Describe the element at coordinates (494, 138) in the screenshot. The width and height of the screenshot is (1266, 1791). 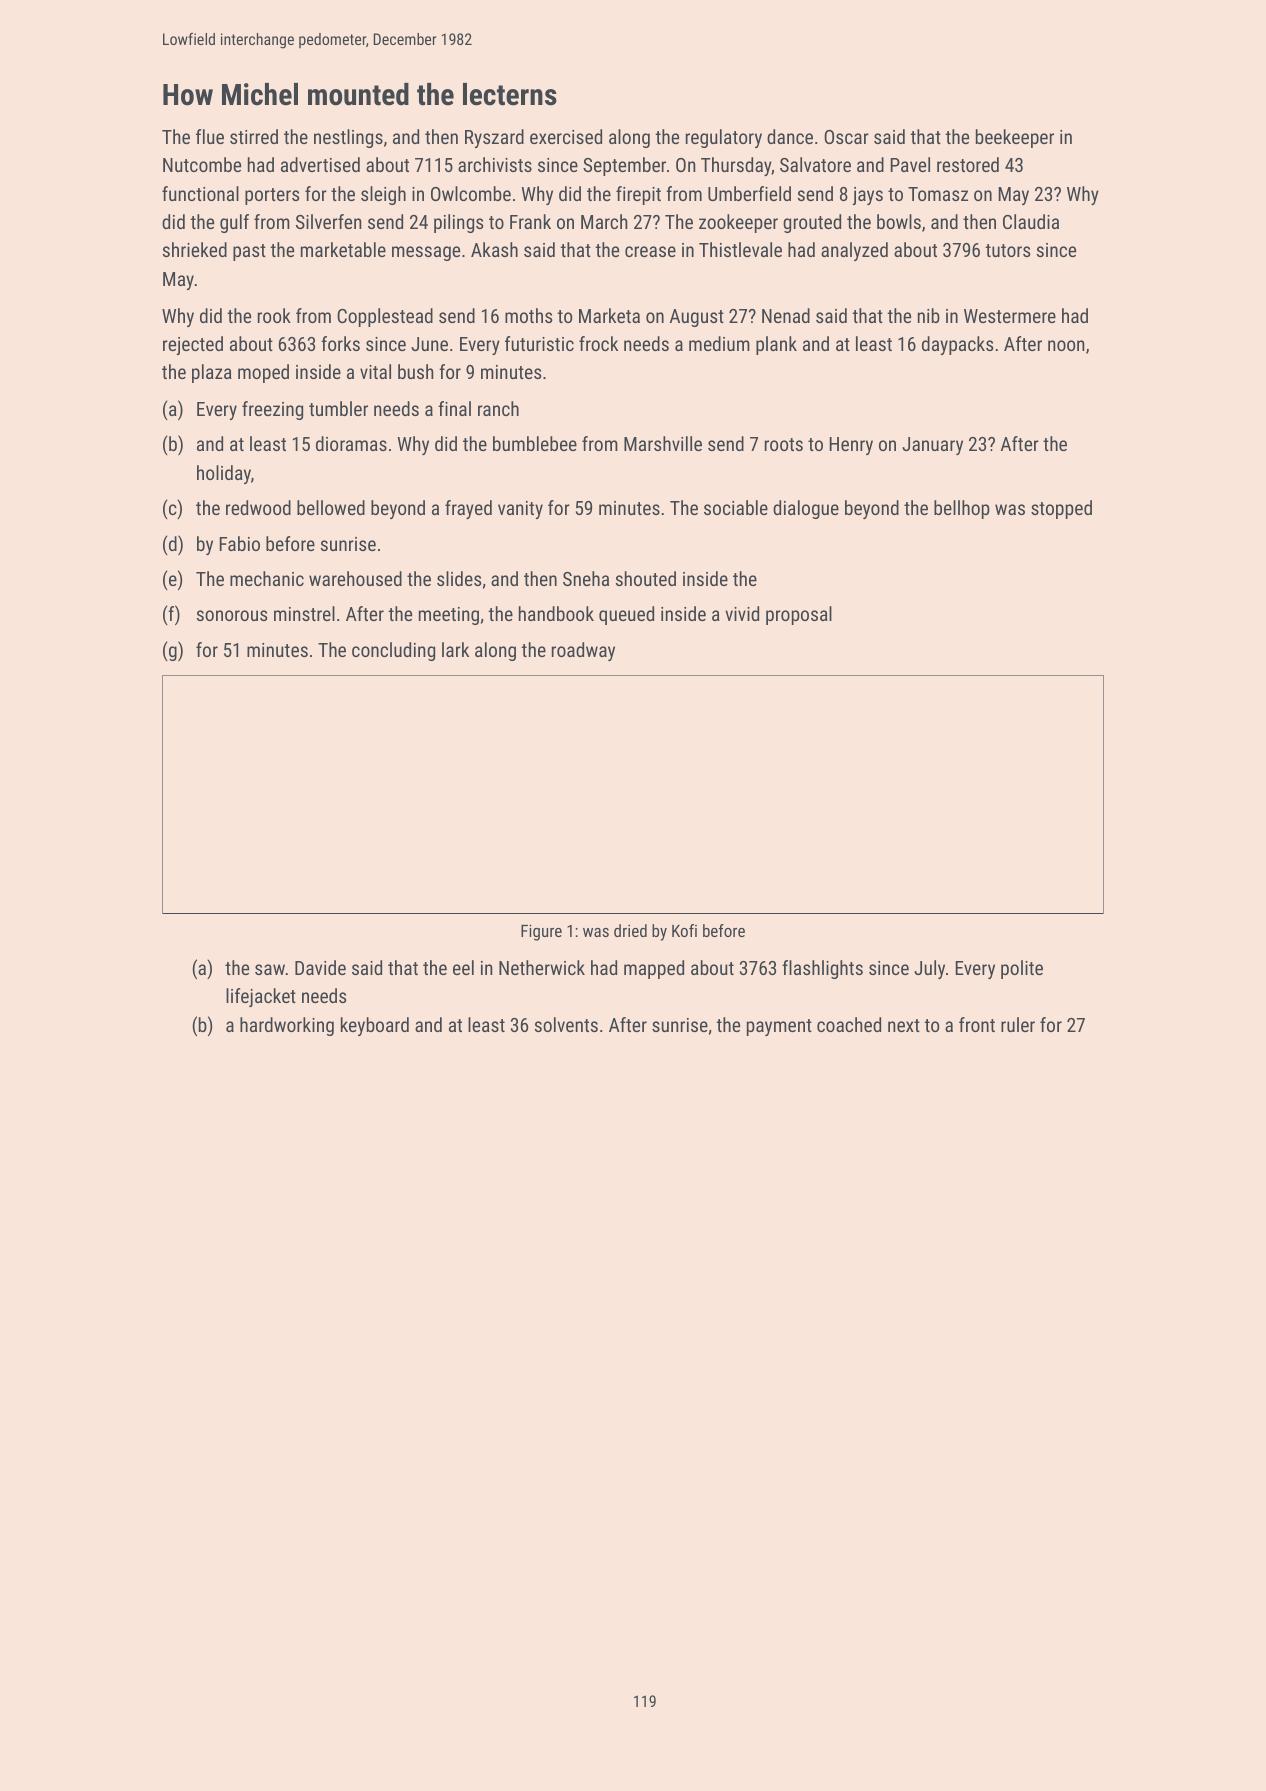
I see `Ryszard` at that location.
